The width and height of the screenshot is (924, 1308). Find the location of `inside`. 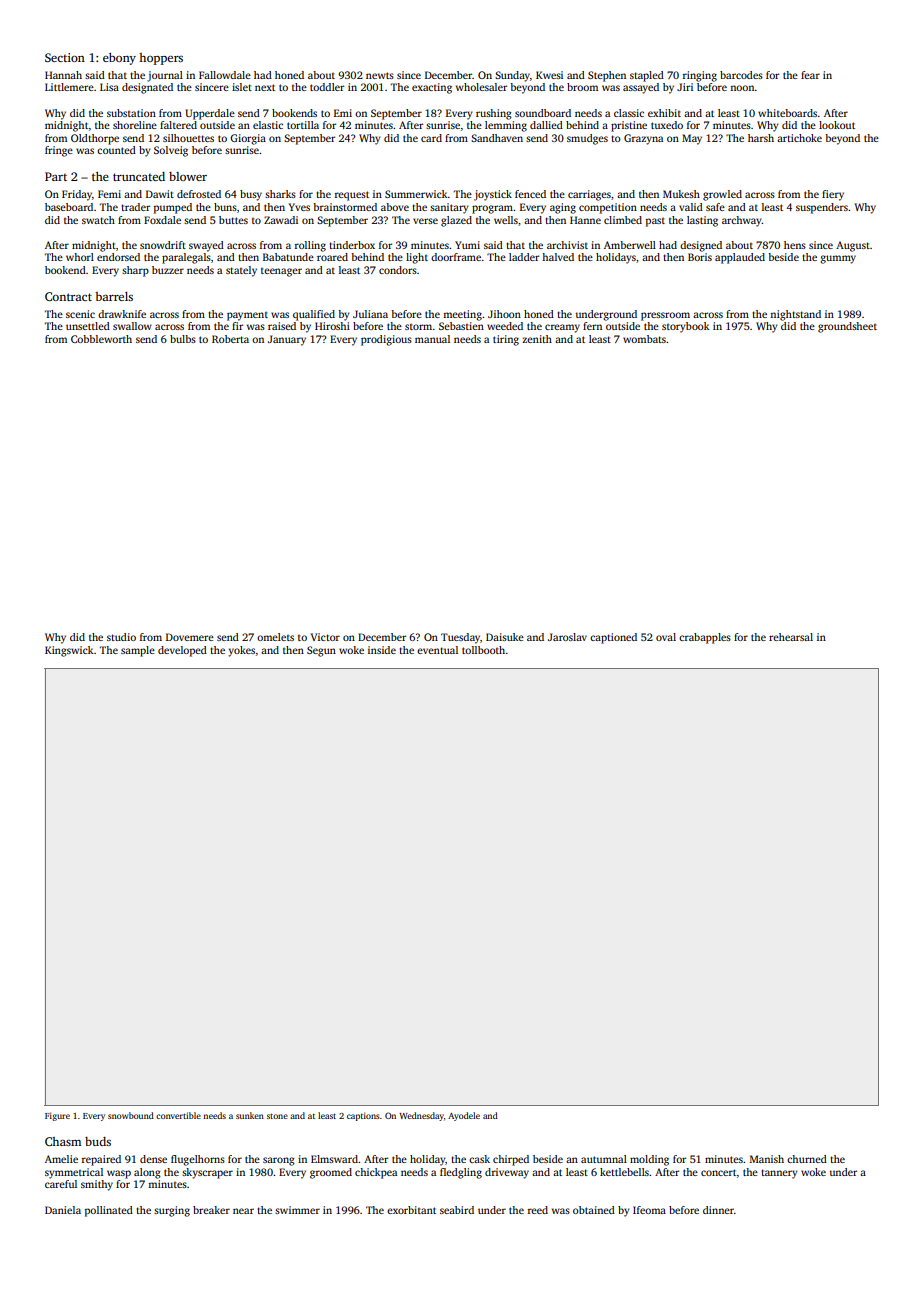

inside is located at coordinates (382, 650).
